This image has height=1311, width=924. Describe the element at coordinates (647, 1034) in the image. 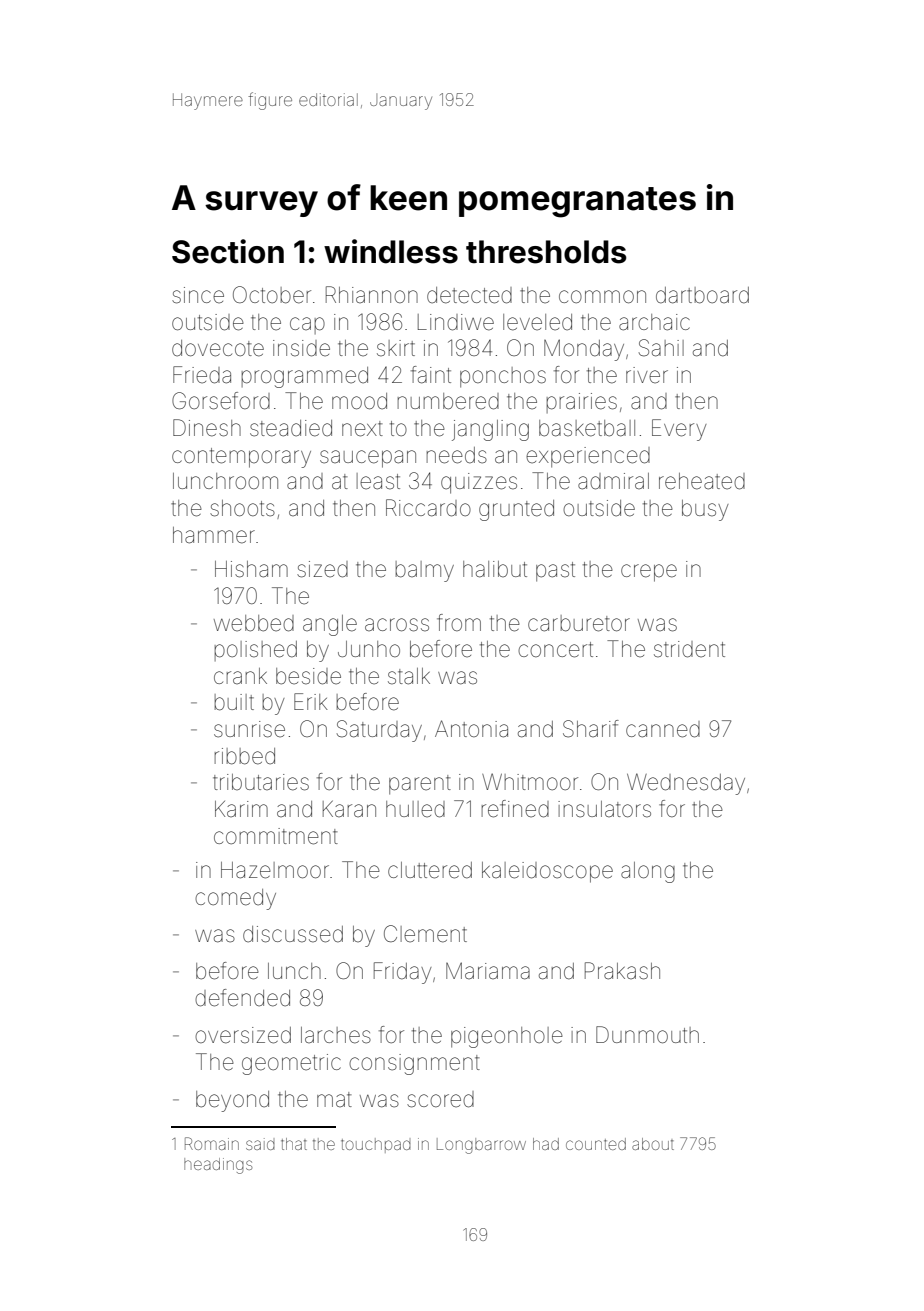

I see `Dunmouth` at that location.
